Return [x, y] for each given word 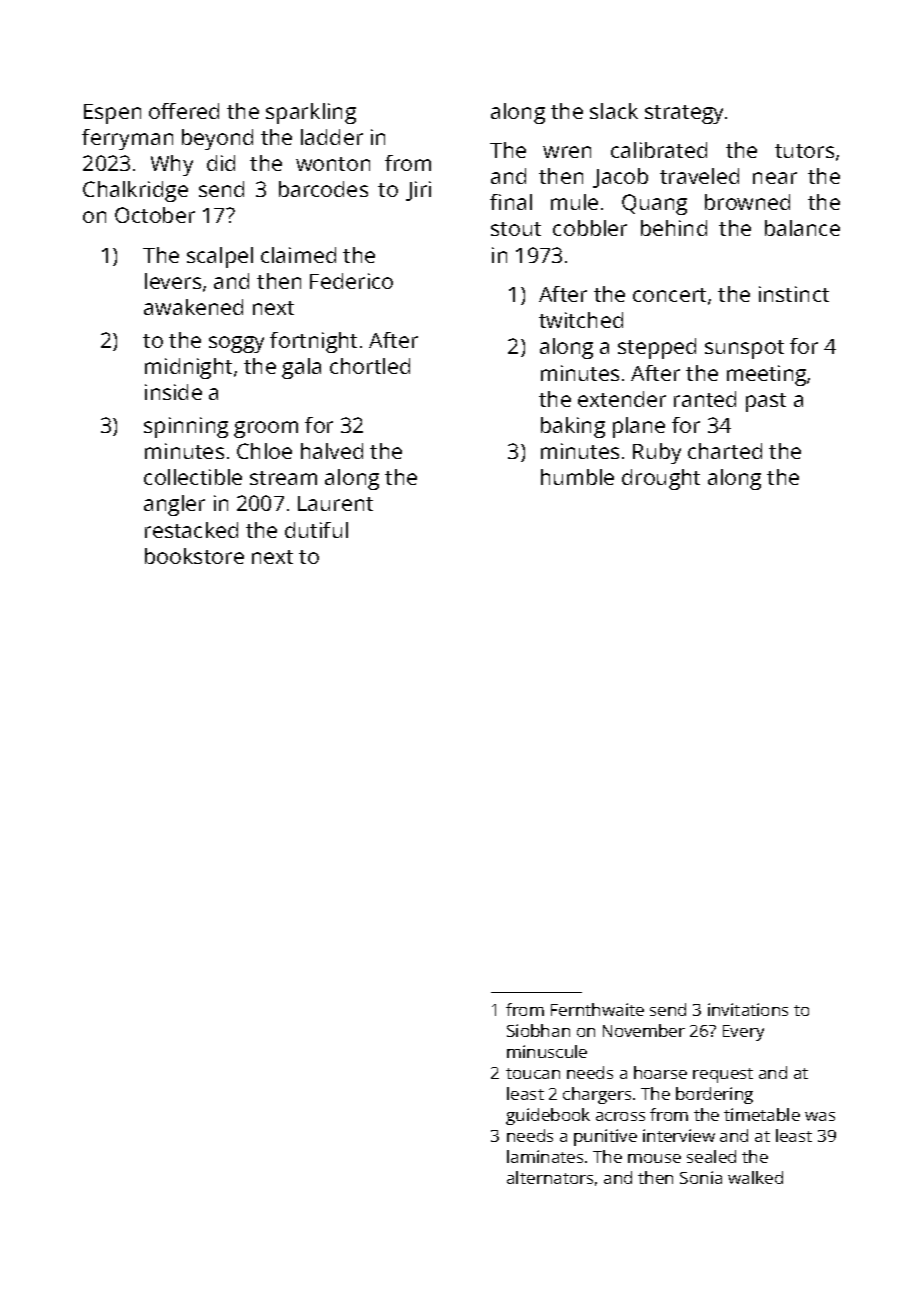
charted [725, 451]
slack [614, 111]
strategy [684, 114]
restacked [191, 530]
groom [266, 429]
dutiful [316, 530]
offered [184, 111]
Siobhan [538, 1030]
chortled [370, 366]
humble [577, 477]
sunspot [744, 349]
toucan [533, 1073]
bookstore [194, 556]
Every [743, 1033]
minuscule [547, 1051]
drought [661, 479]
